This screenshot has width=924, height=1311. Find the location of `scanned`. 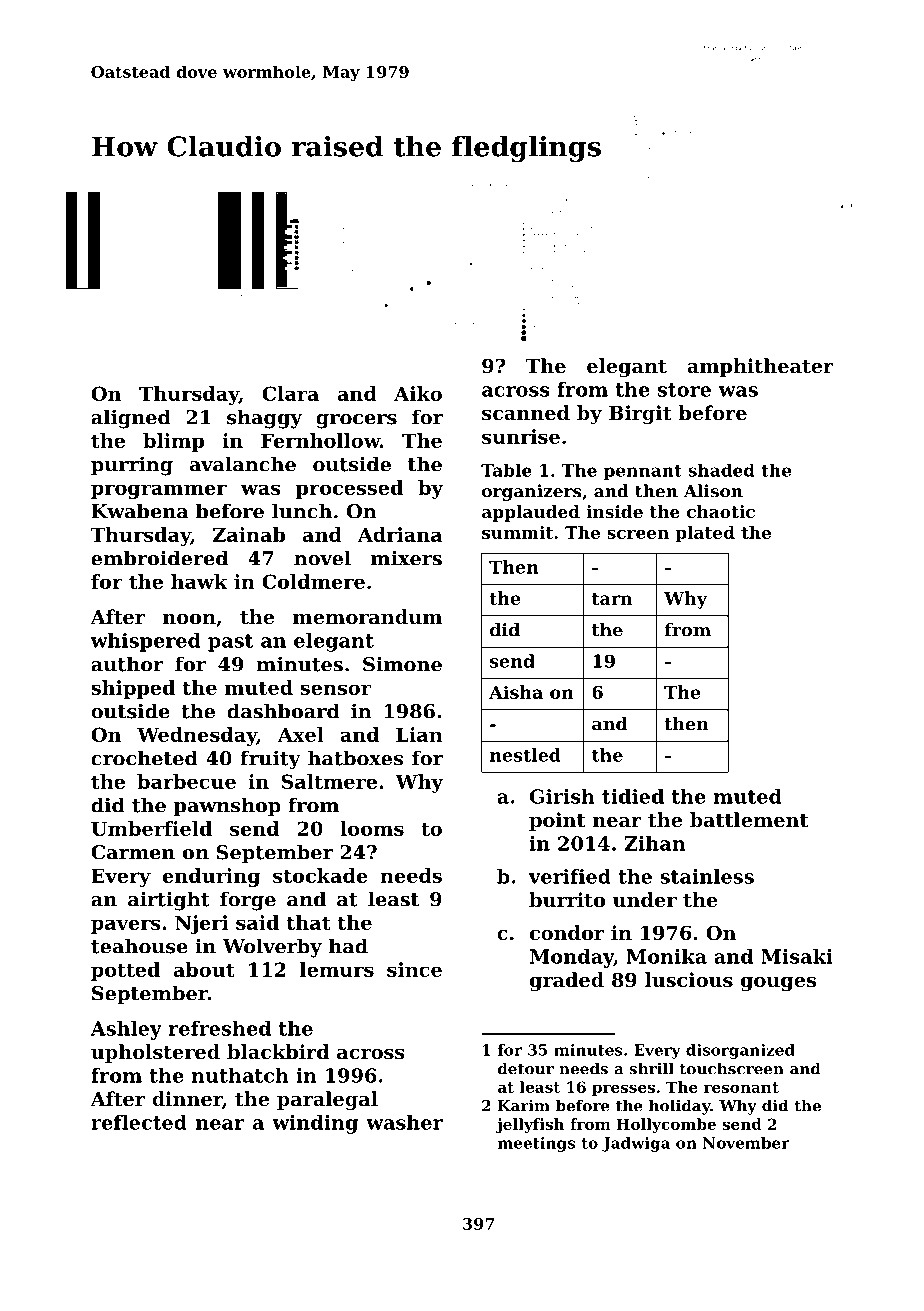

scanned is located at coordinates (526, 413).
